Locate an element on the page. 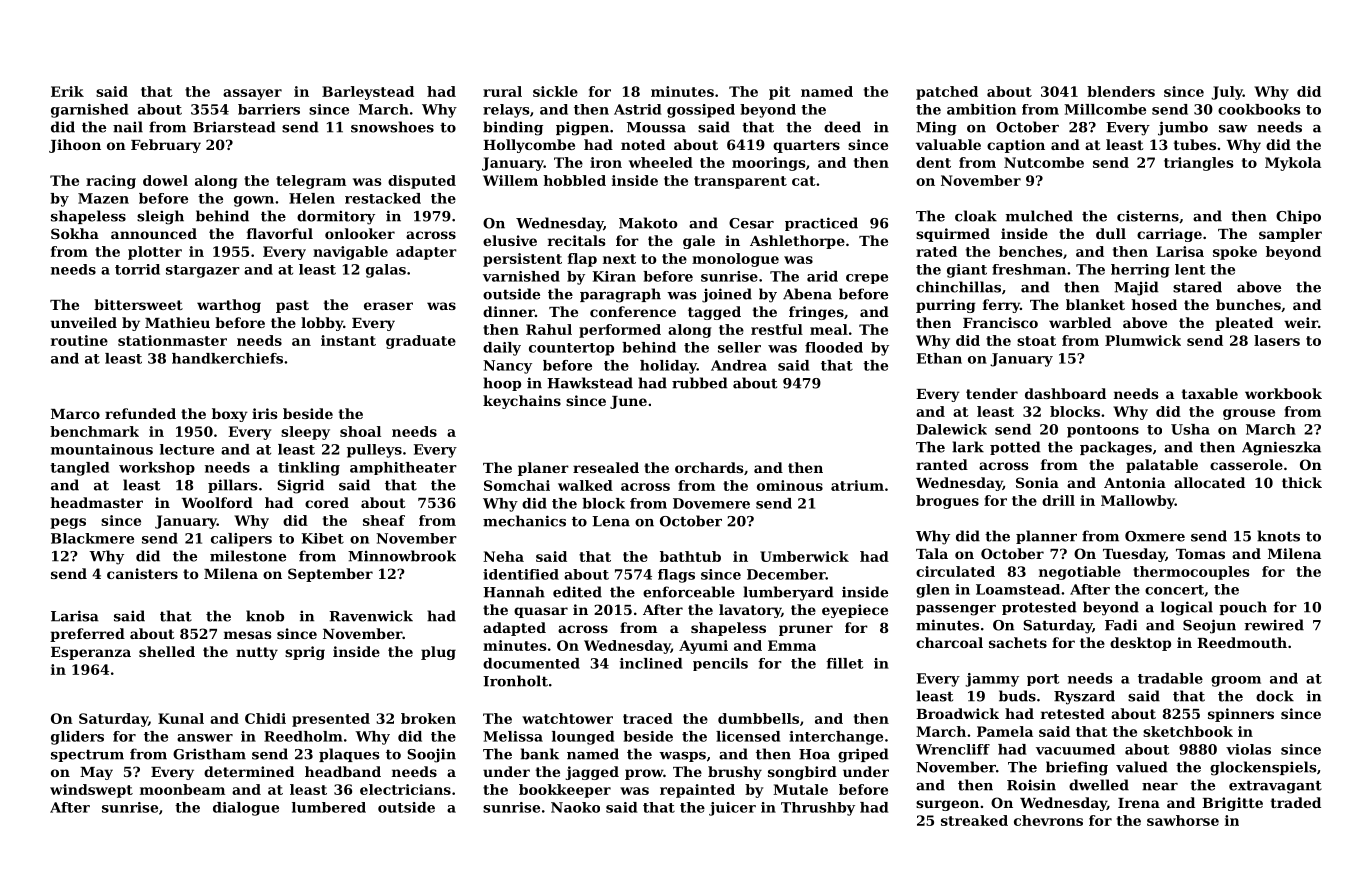 The width and height of the document is (1372, 887). refunded is located at coordinates (140, 413).
